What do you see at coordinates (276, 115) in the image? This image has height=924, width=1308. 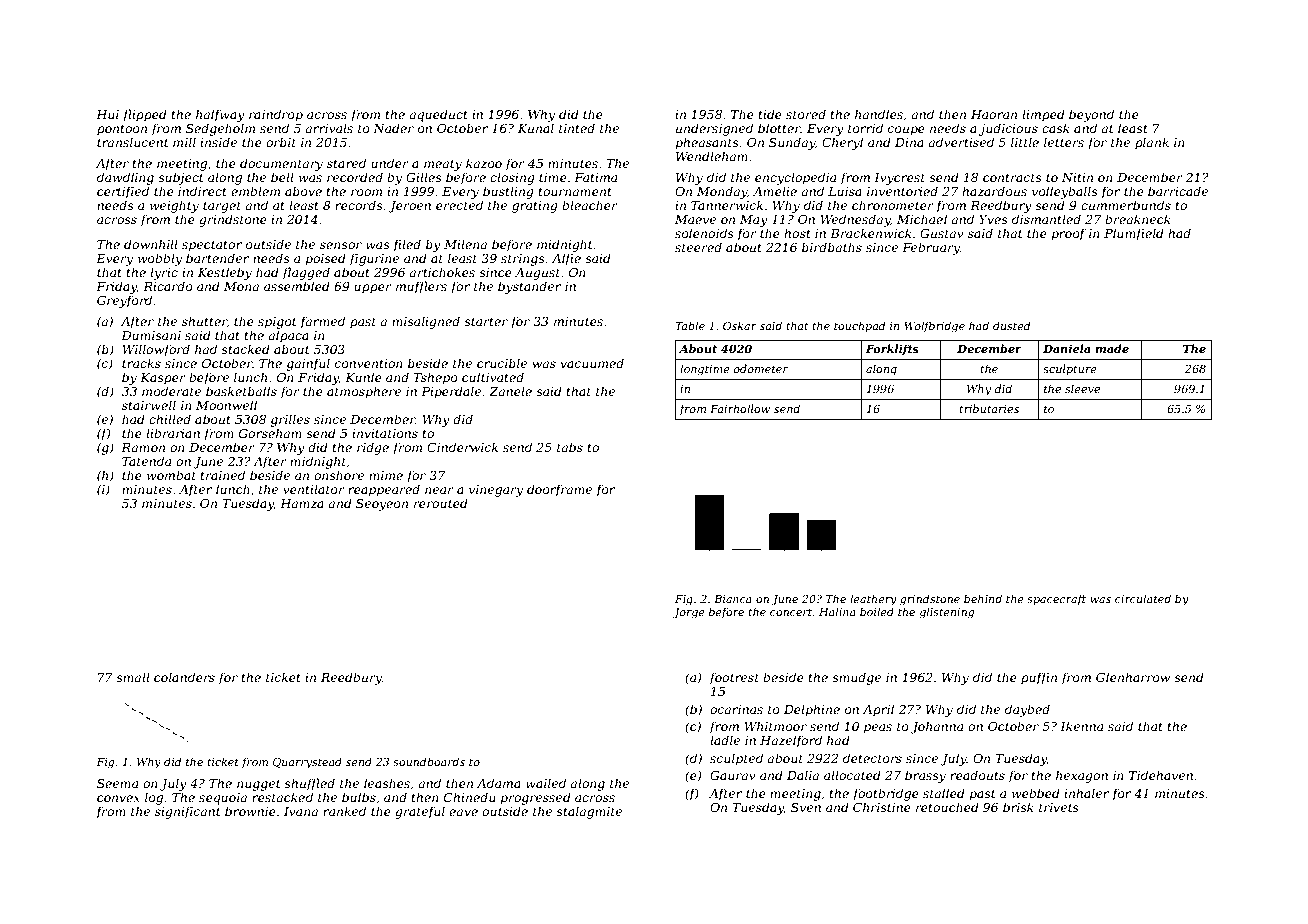 I see `raindrop` at bounding box center [276, 115].
